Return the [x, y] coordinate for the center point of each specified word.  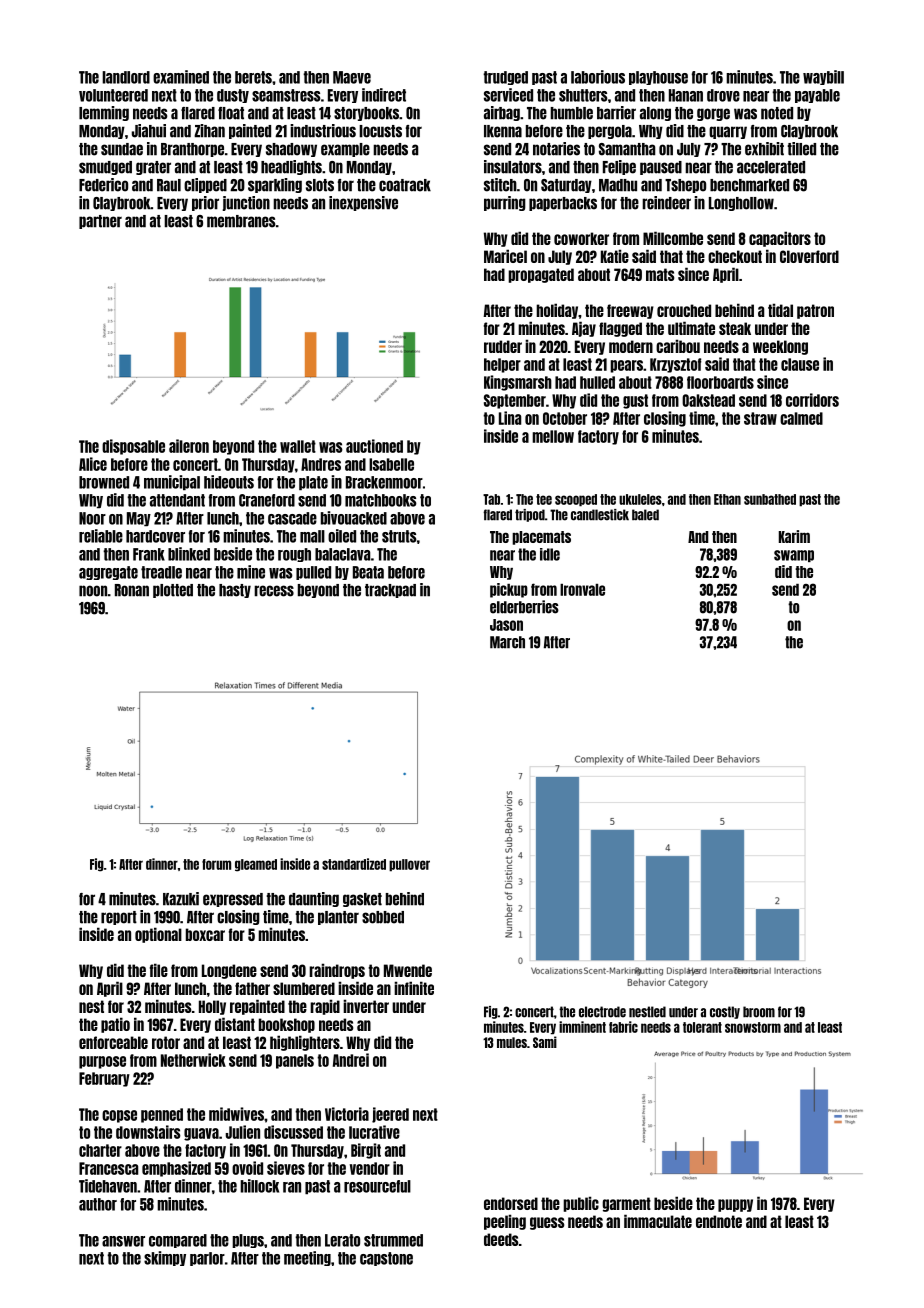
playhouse [658, 78]
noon [93, 591]
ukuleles [640, 499]
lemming [104, 113]
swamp [794, 556]
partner [100, 222]
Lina [510, 418]
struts [399, 536]
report [119, 918]
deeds [501, 1239]
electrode [602, 1012]
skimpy [165, 1258]
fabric [623, 1027]
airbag [502, 113]
